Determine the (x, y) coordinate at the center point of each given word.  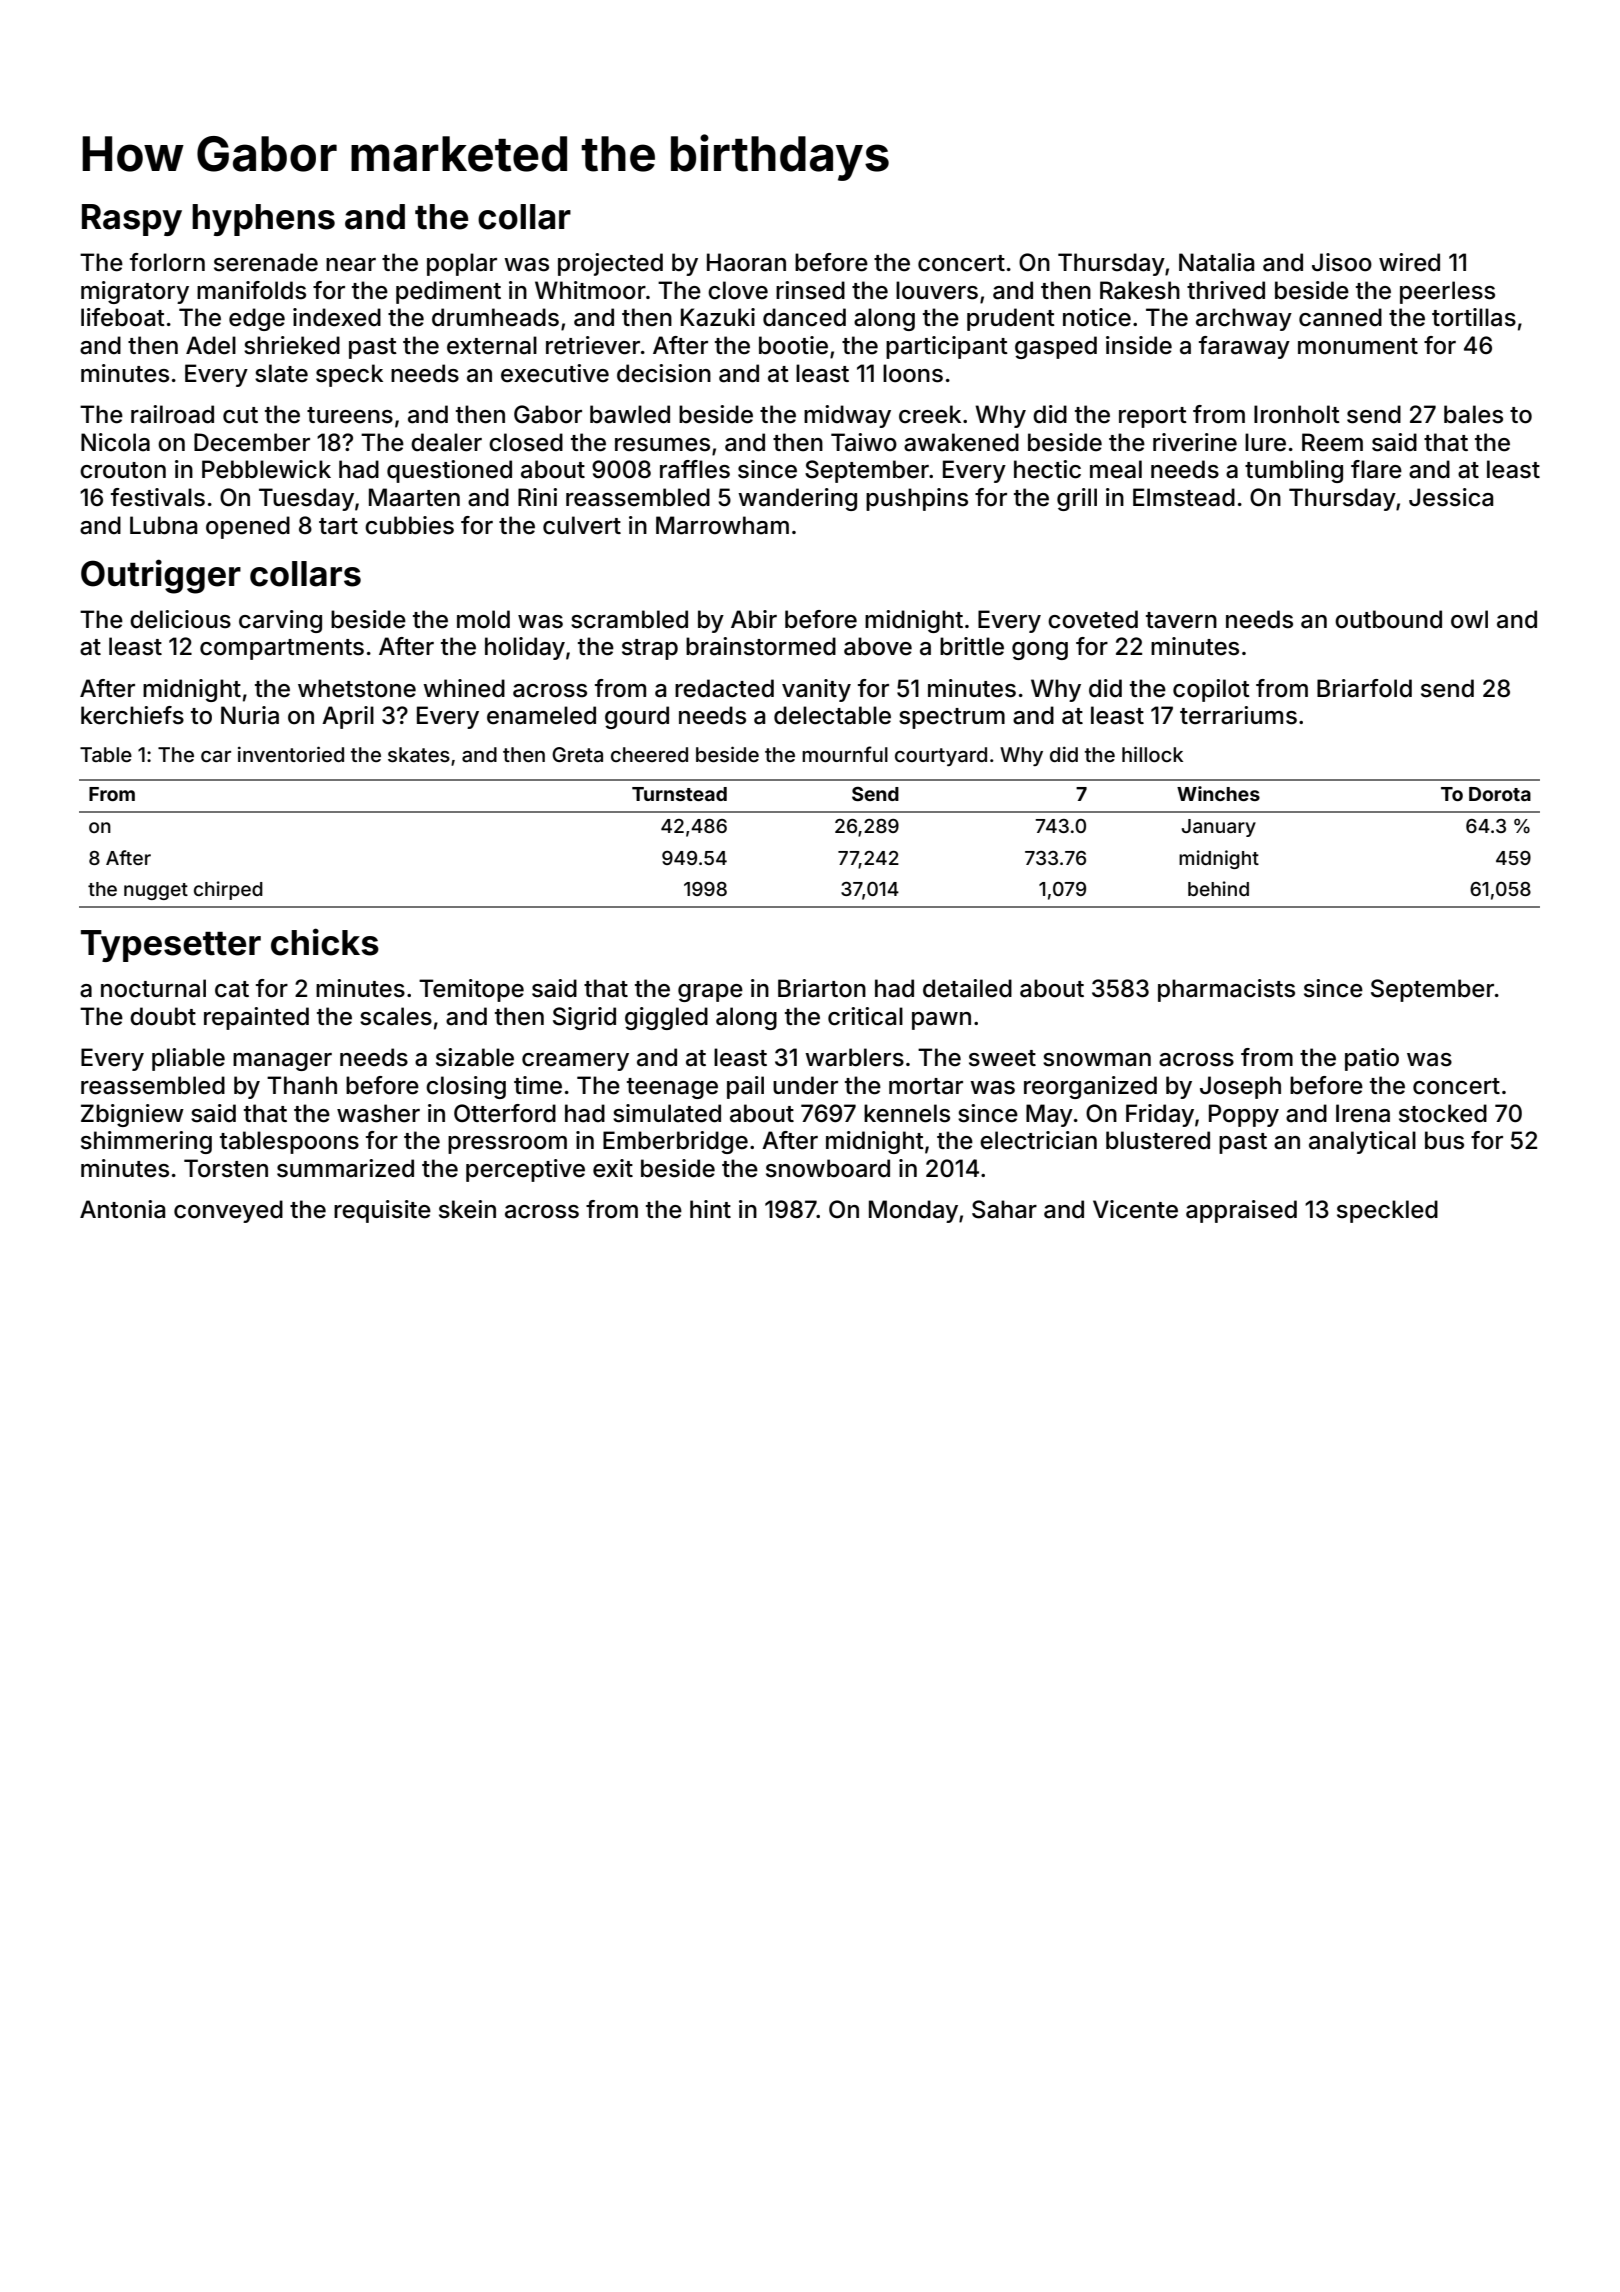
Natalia (1216, 262)
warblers (854, 1057)
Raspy (132, 220)
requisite (382, 1211)
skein (467, 1209)
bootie (793, 345)
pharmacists (1226, 990)
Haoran (746, 262)
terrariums (1238, 715)
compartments (282, 649)
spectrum (952, 718)
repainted (256, 1018)
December (252, 442)
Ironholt (1297, 414)
